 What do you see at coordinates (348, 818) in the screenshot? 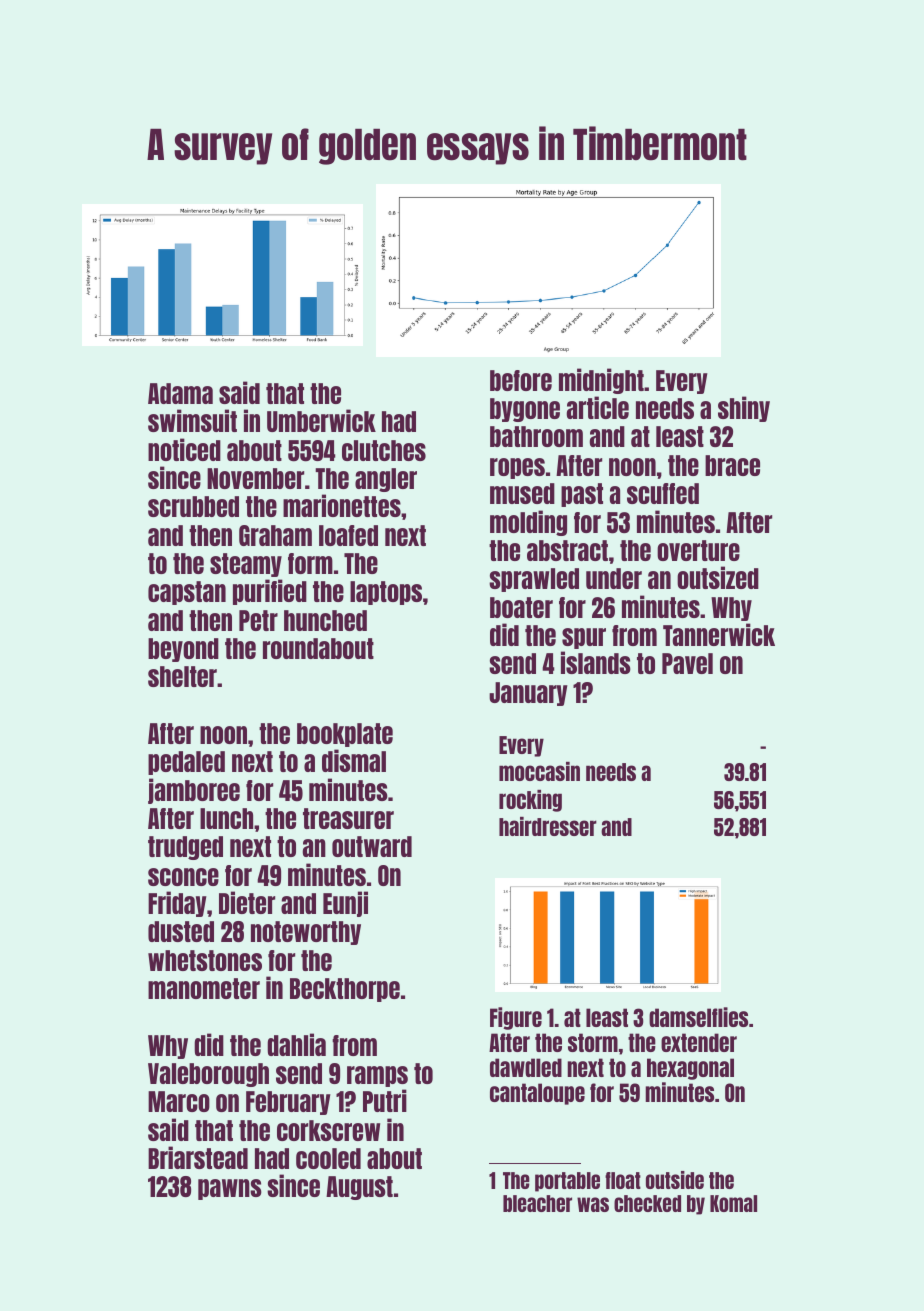
I see `treasurer` at bounding box center [348, 818].
